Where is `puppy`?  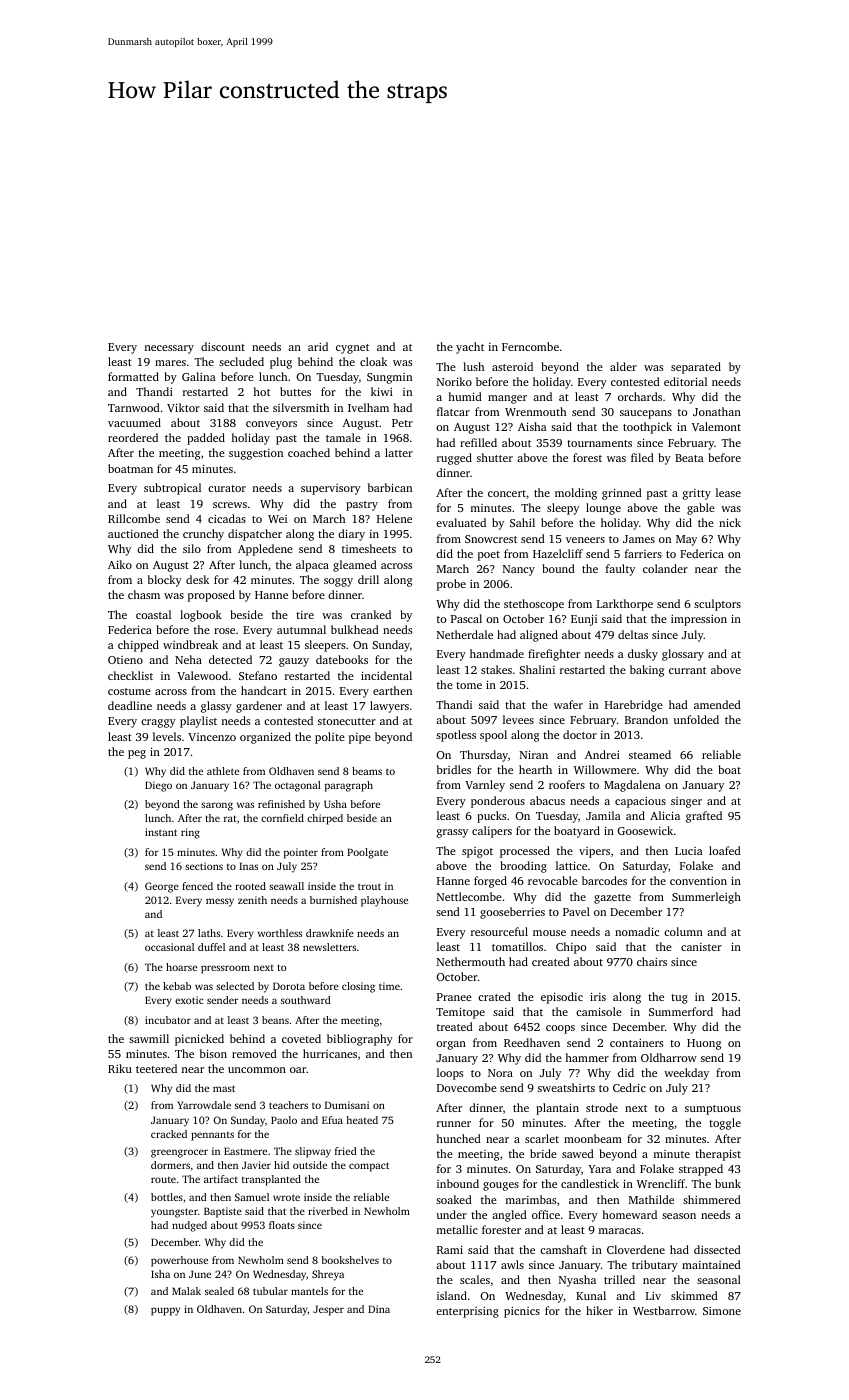
puppy is located at coordinates (165, 1311).
